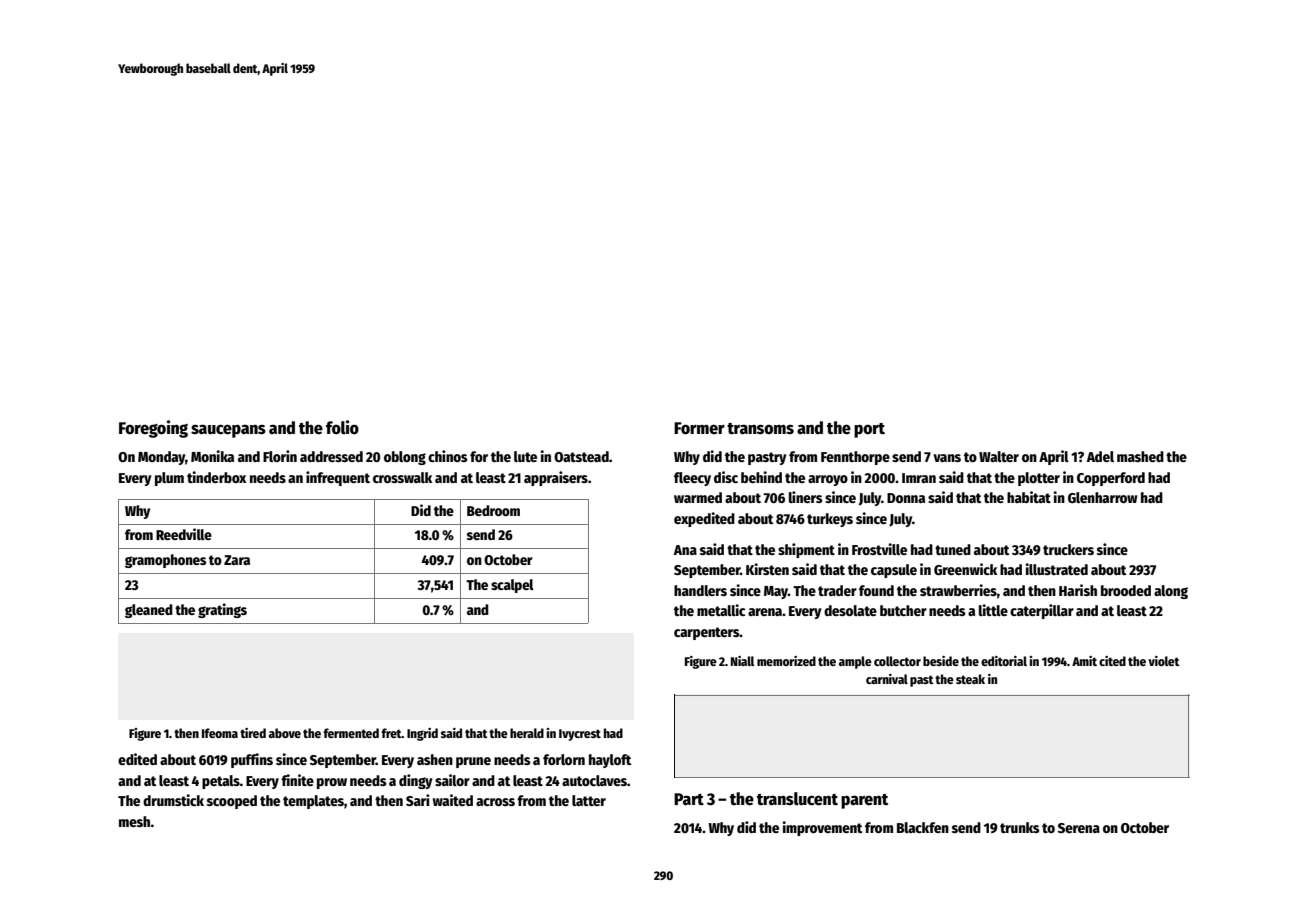  What do you see at coordinates (220, 733) in the screenshot?
I see `Ifeoma` at bounding box center [220, 733].
